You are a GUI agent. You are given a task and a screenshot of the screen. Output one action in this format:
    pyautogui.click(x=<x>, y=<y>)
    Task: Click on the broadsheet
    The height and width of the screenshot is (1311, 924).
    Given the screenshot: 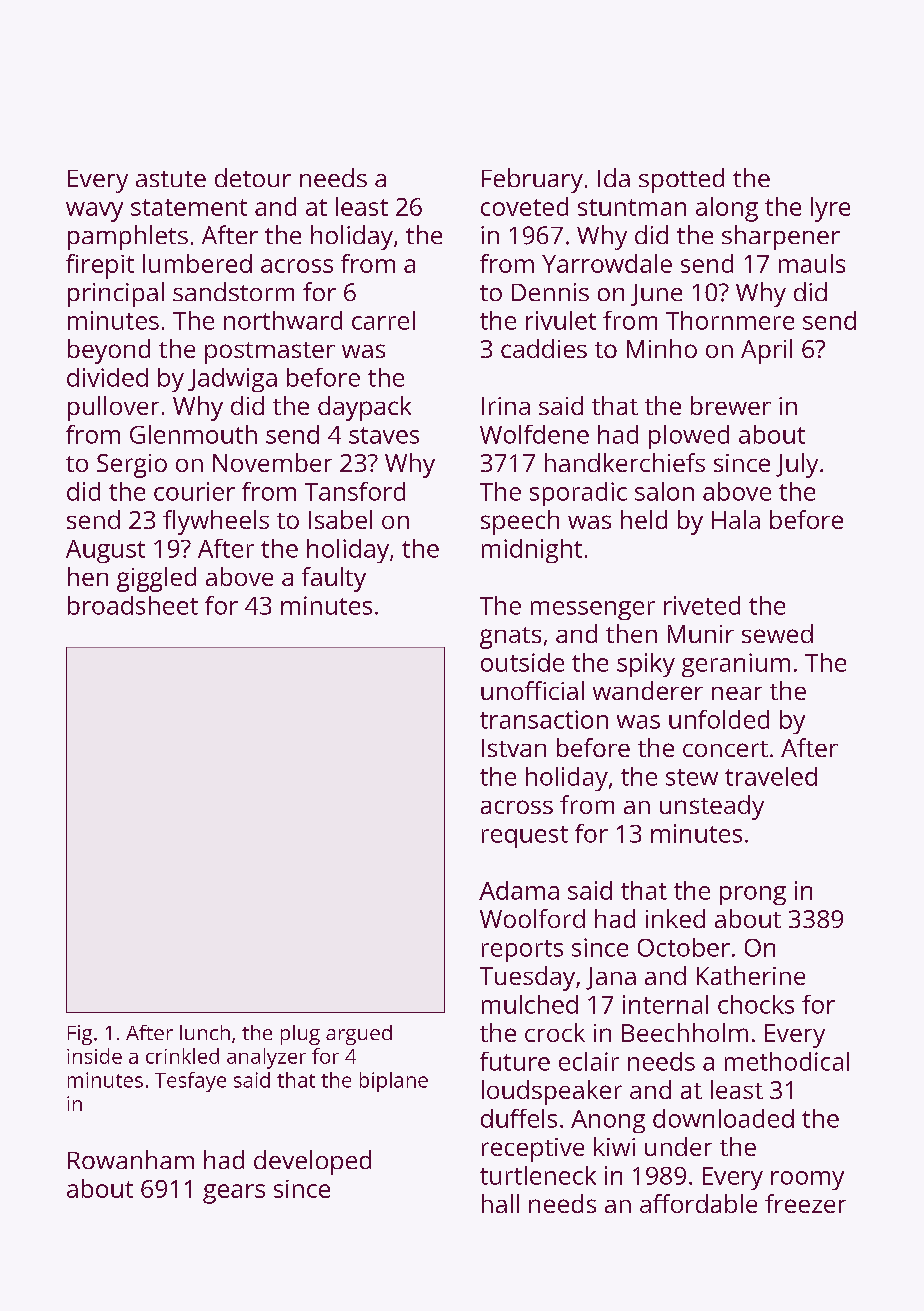 What is the action you would take?
    pyautogui.click(x=133, y=605)
